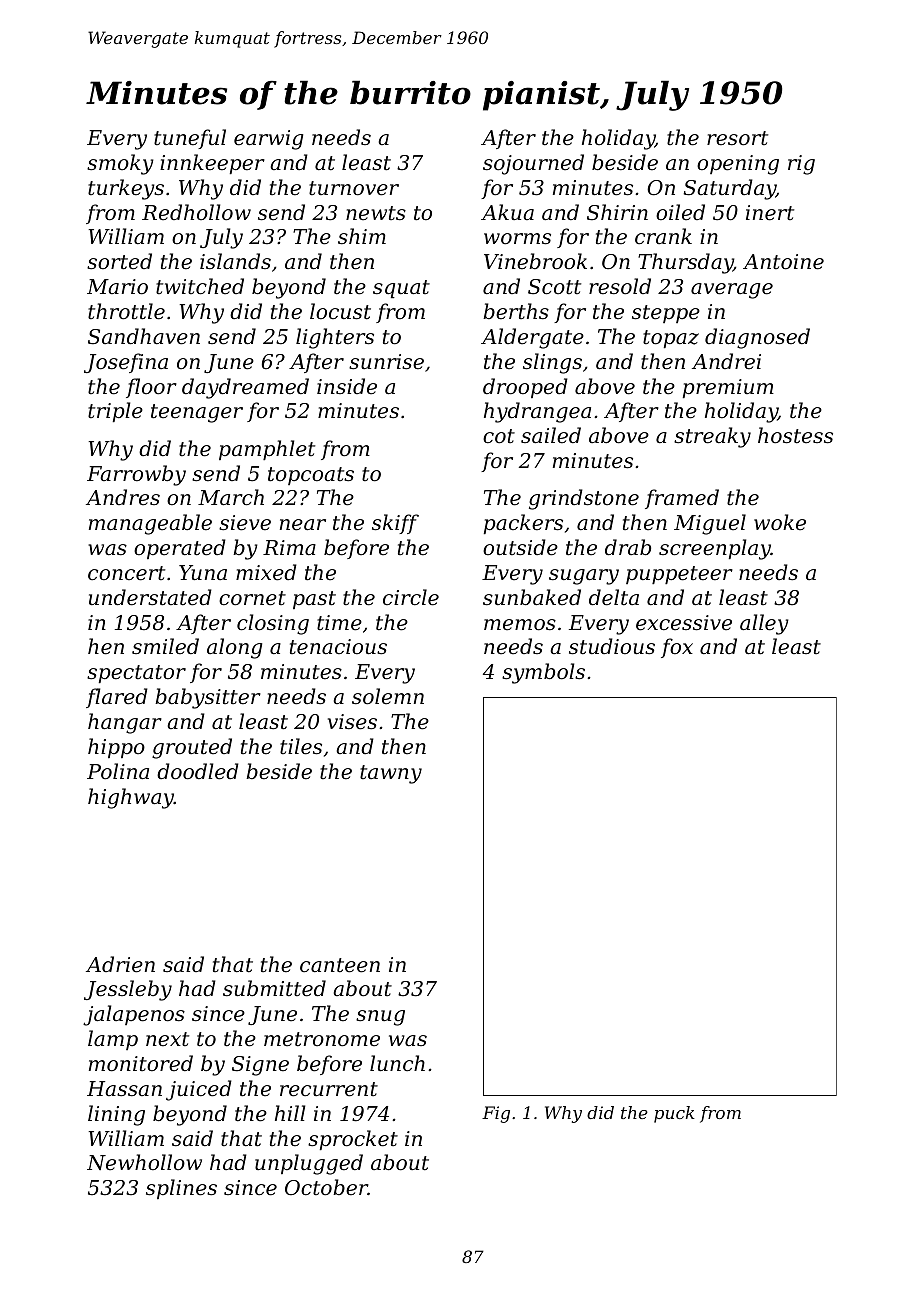 The width and height of the screenshot is (924, 1311). What do you see at coordinates (391, 774) in the screenshot?
I see `tawny` at bounding box center [391, 774].
